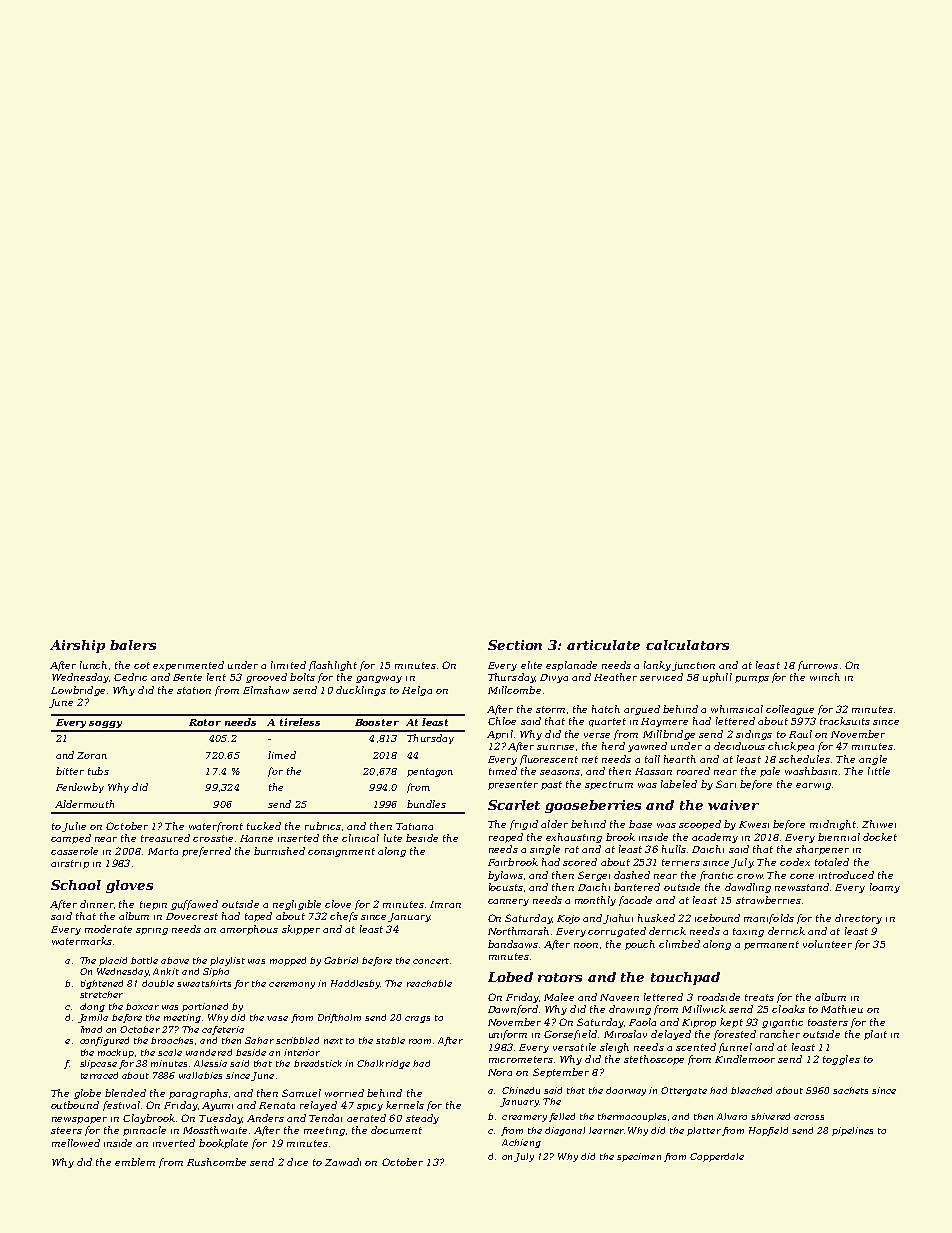  Describe the element at coordinates (818, 666) in the screenshot. I see `furrows` at that location.
